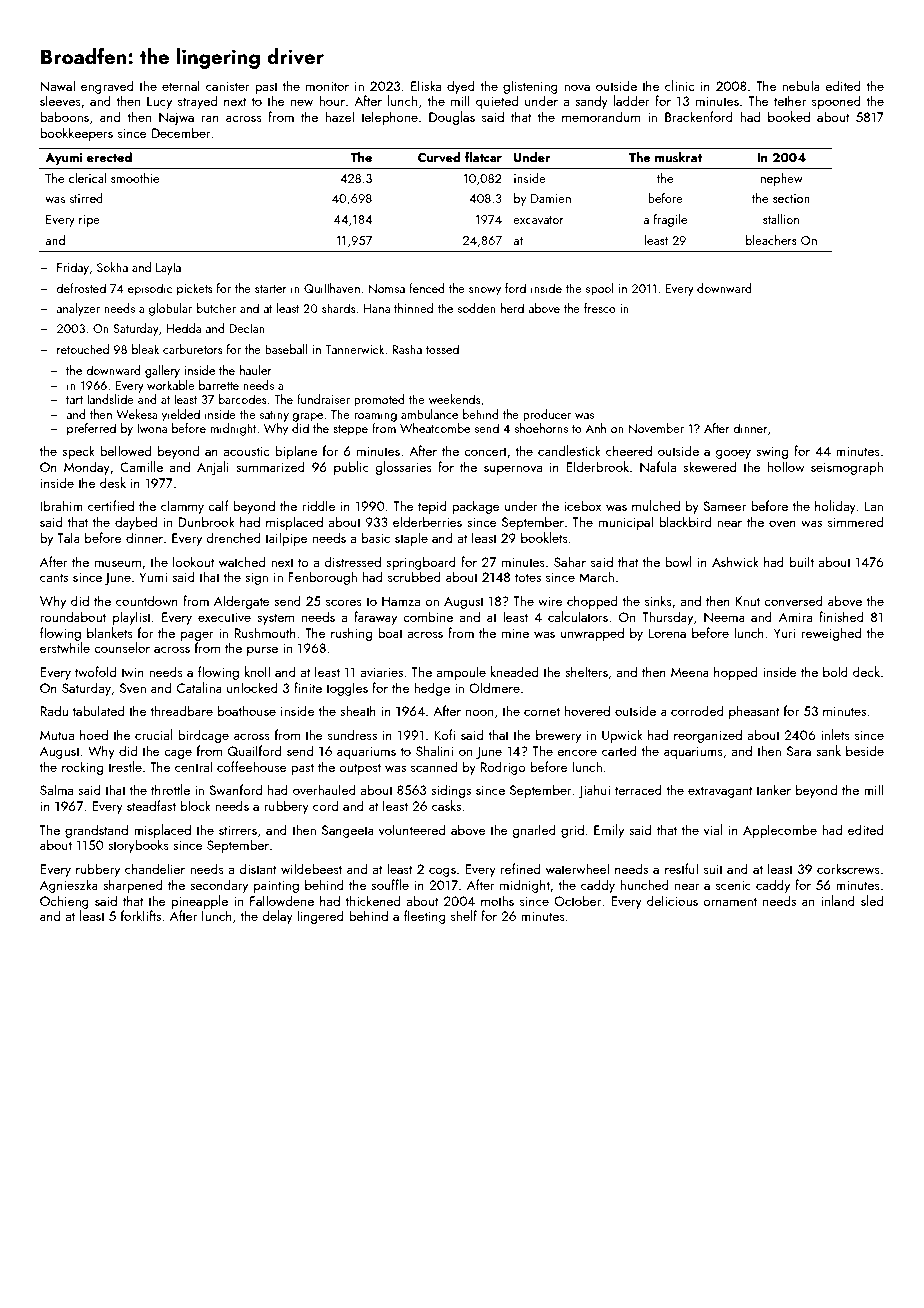  I want to click on landslide, so click(110, 399).
